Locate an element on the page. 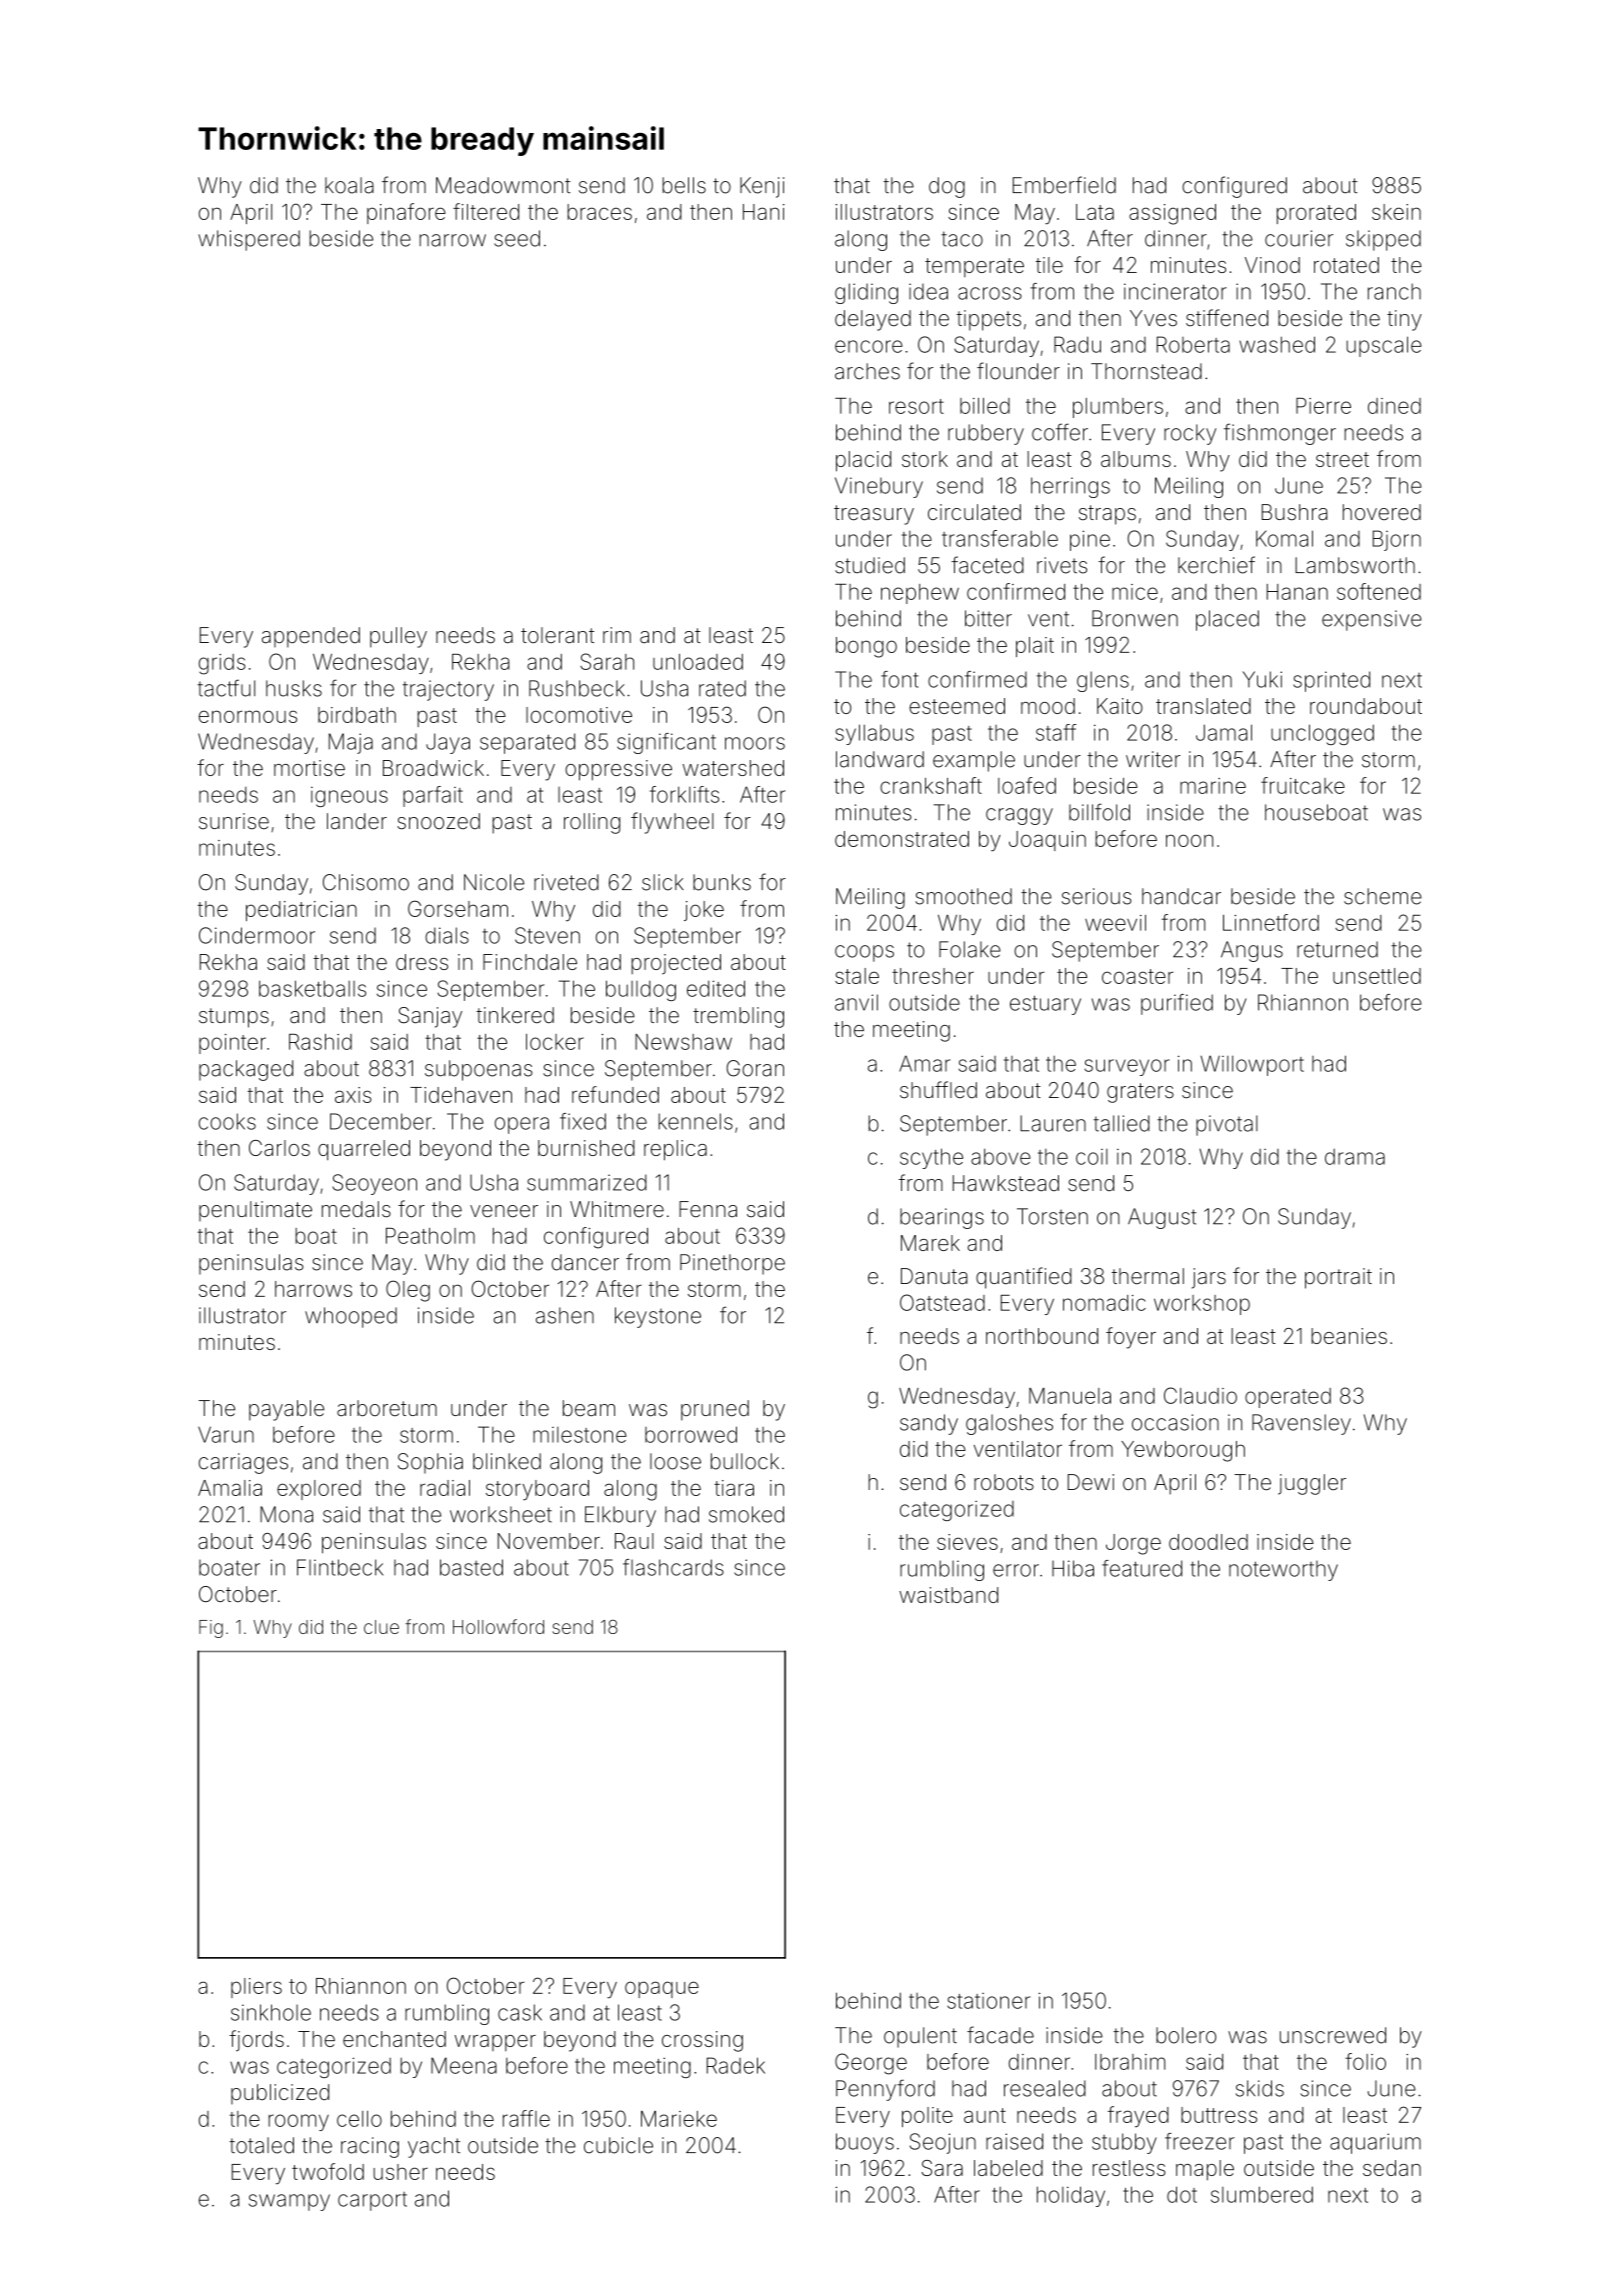 The height and width of the image is (2292, 1620). dials is located at coordinates (447, 935).
